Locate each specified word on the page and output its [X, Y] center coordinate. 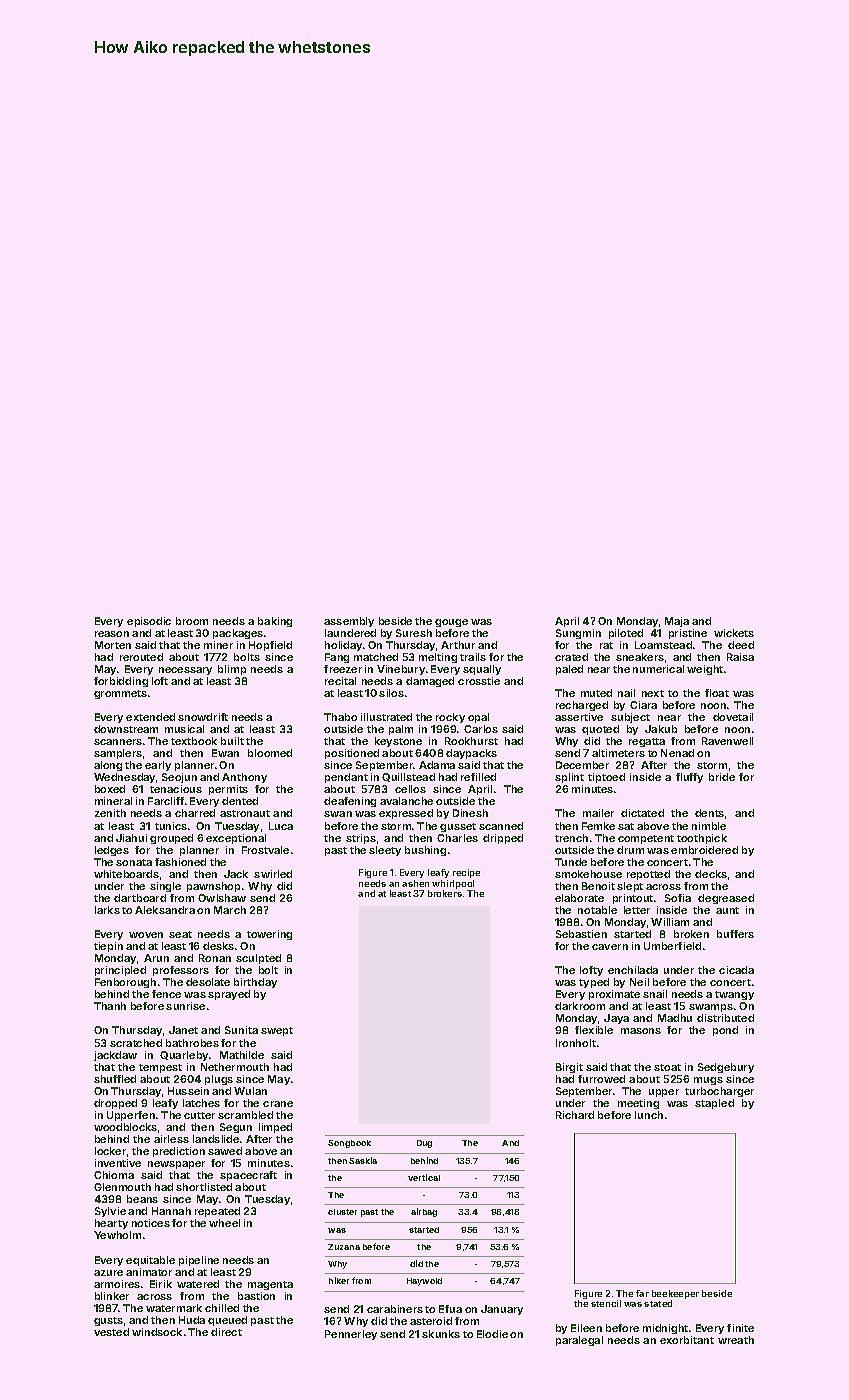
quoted [600, 730]
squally [482, 670]
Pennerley [351, 1335]
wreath [736, 1340]
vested [111, 1332]
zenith [110, 813]
